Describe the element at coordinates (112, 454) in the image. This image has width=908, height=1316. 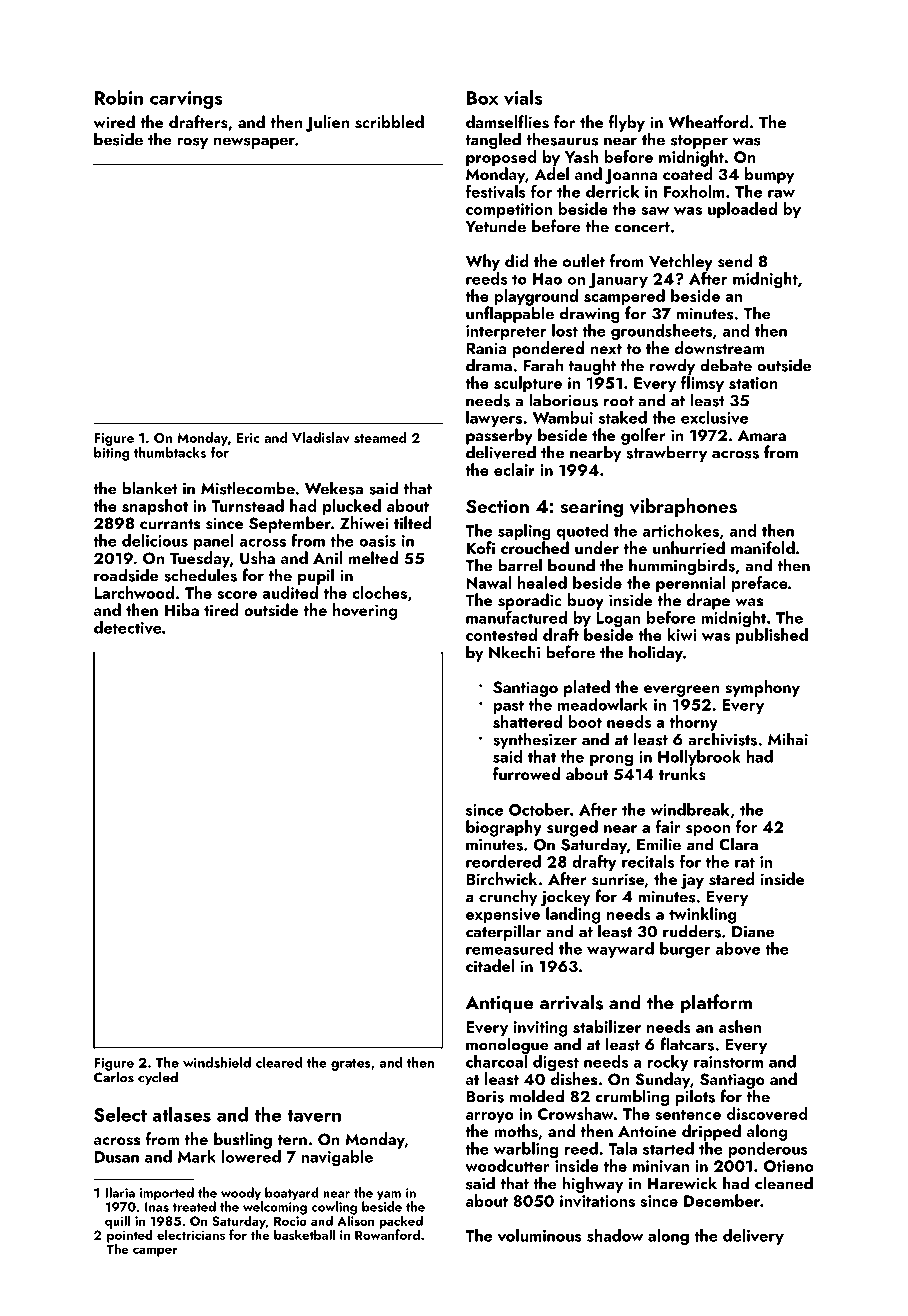
I see `biting` at that location.
